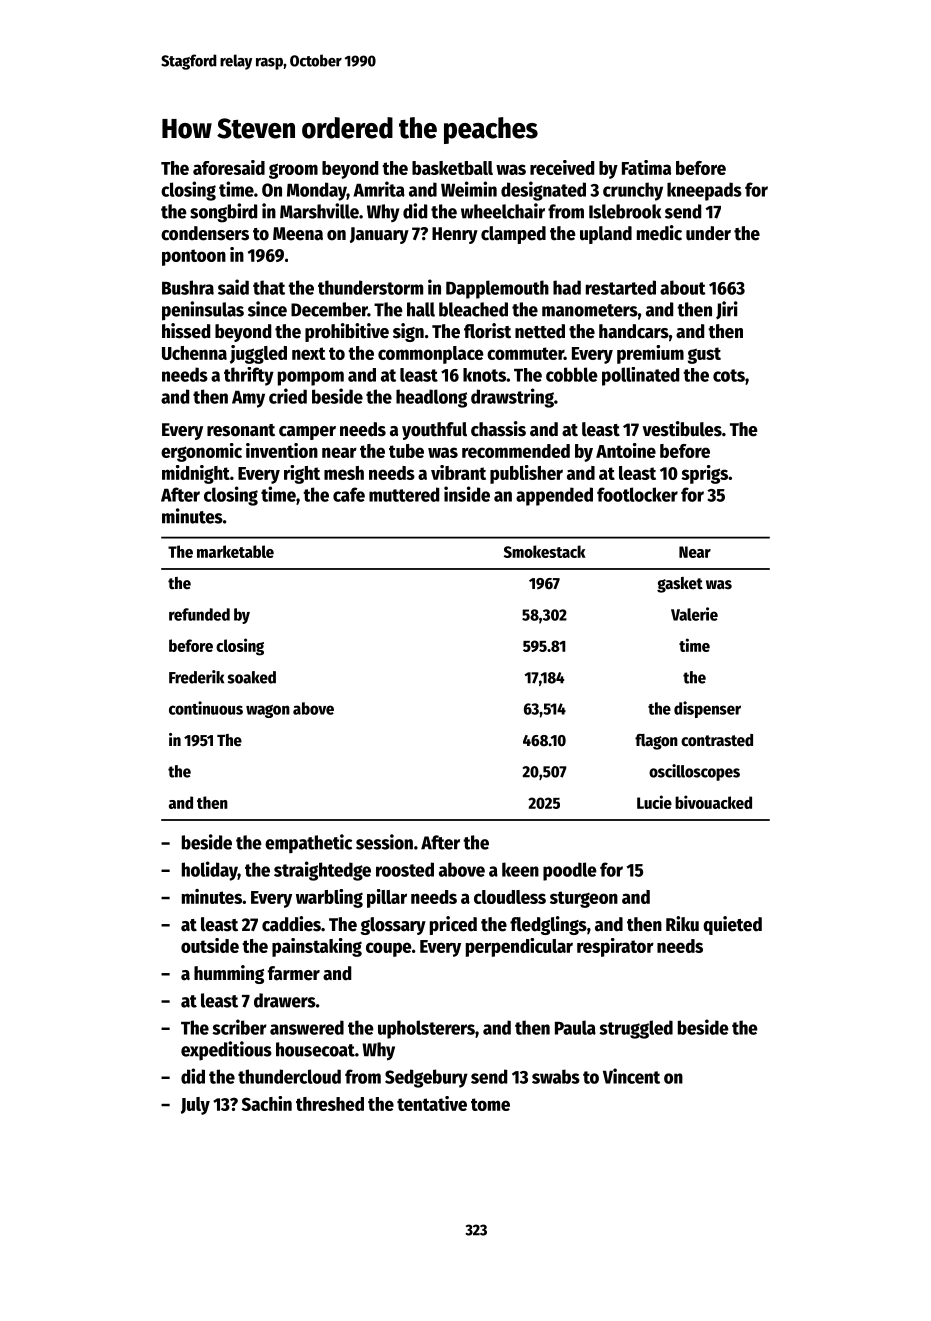 Image resolution: width=931 pixels, height=1321 pixels. What do you see at coordinates (707, 709) in the page?
I see `dispenser` at bounding box center [707, 709].
